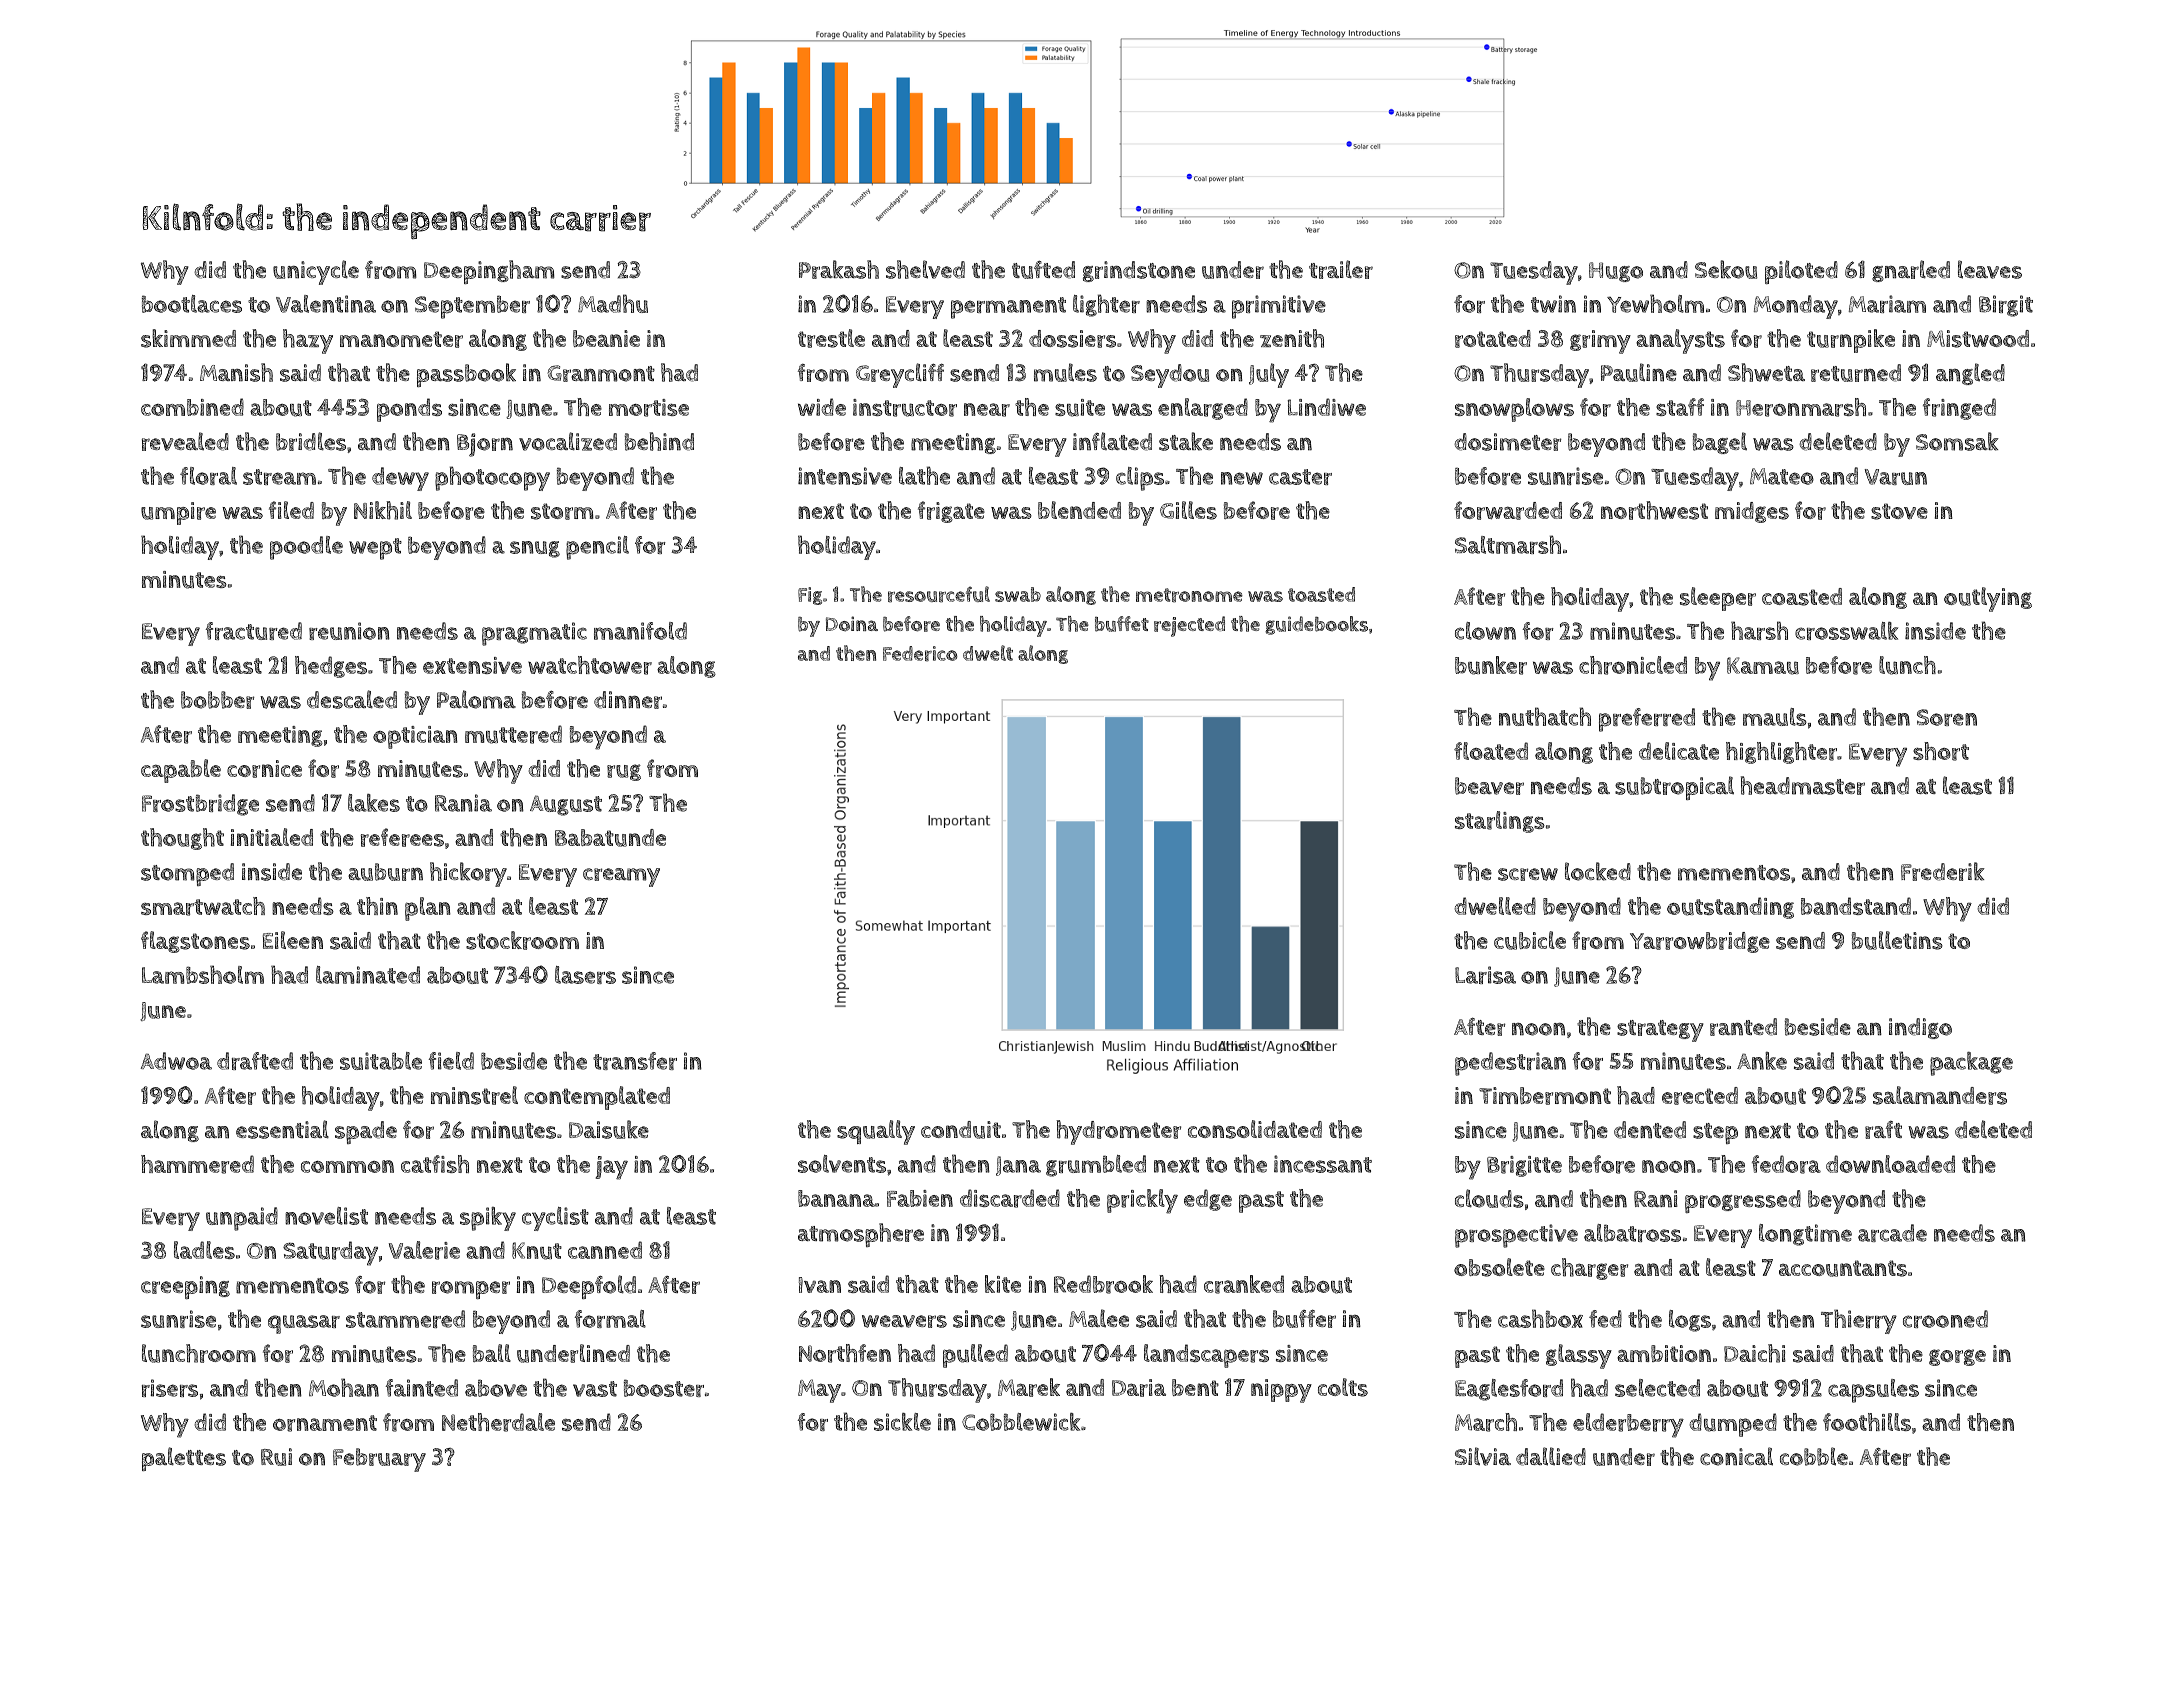 This screenshot has width=2178, height=1683. What do you see at coordinates (1483, 1456) in the screenshot?
I see `Silvia` at bounding box center [1483, 1456].
